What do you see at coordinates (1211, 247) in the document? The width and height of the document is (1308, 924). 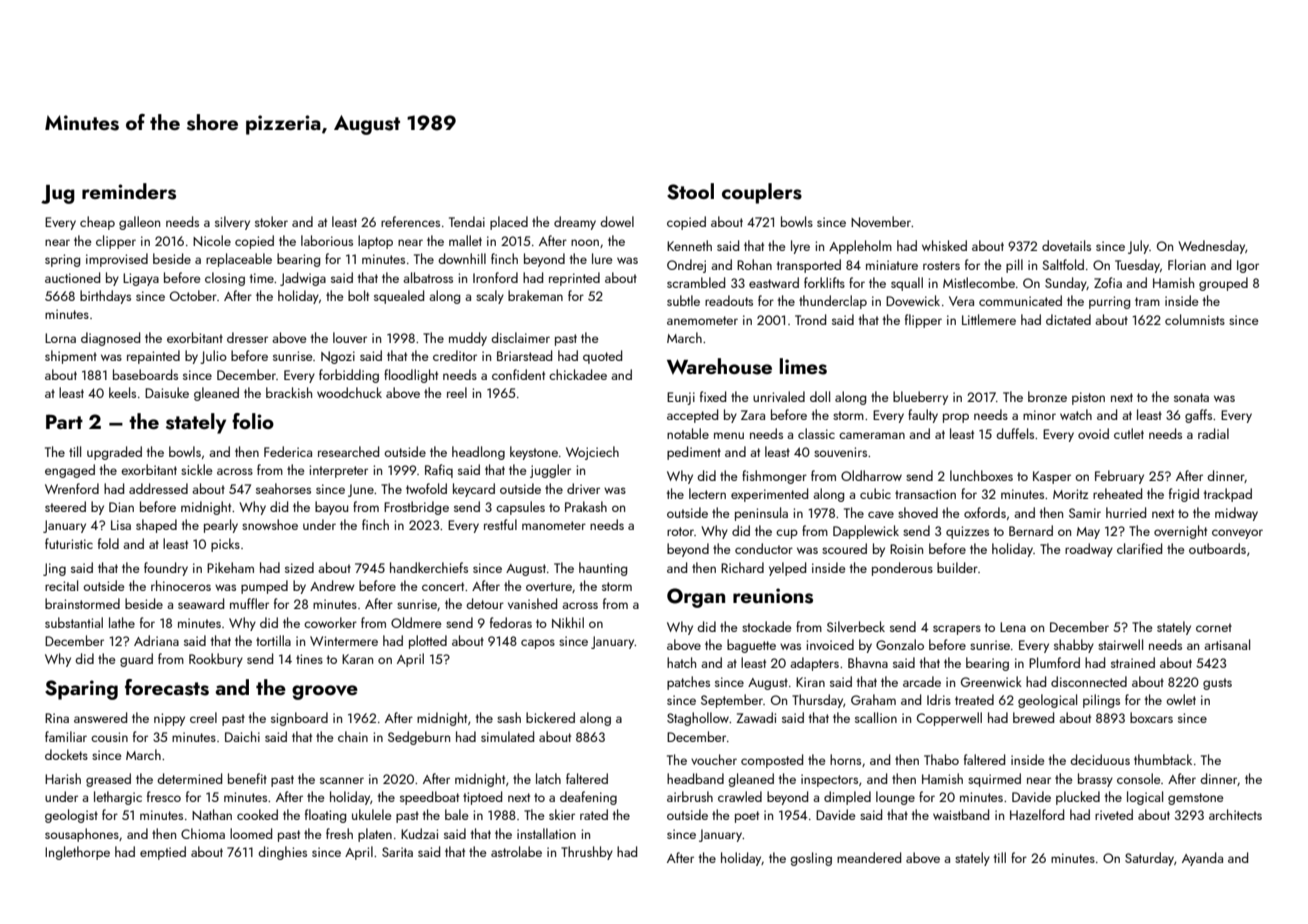 I see `Wednesday` at bounding box center [1211, 247].
